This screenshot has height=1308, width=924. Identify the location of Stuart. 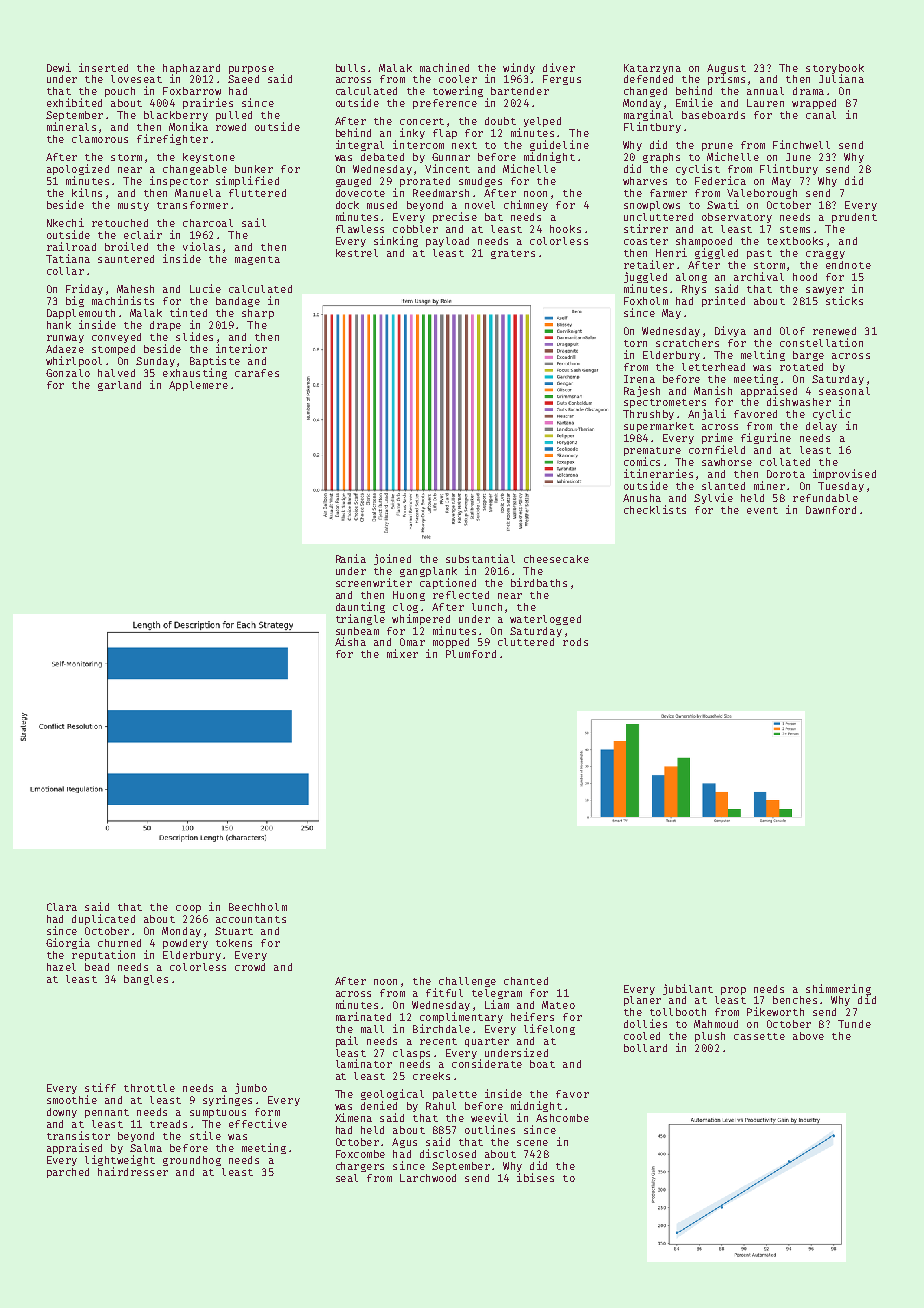
(234, 931).
